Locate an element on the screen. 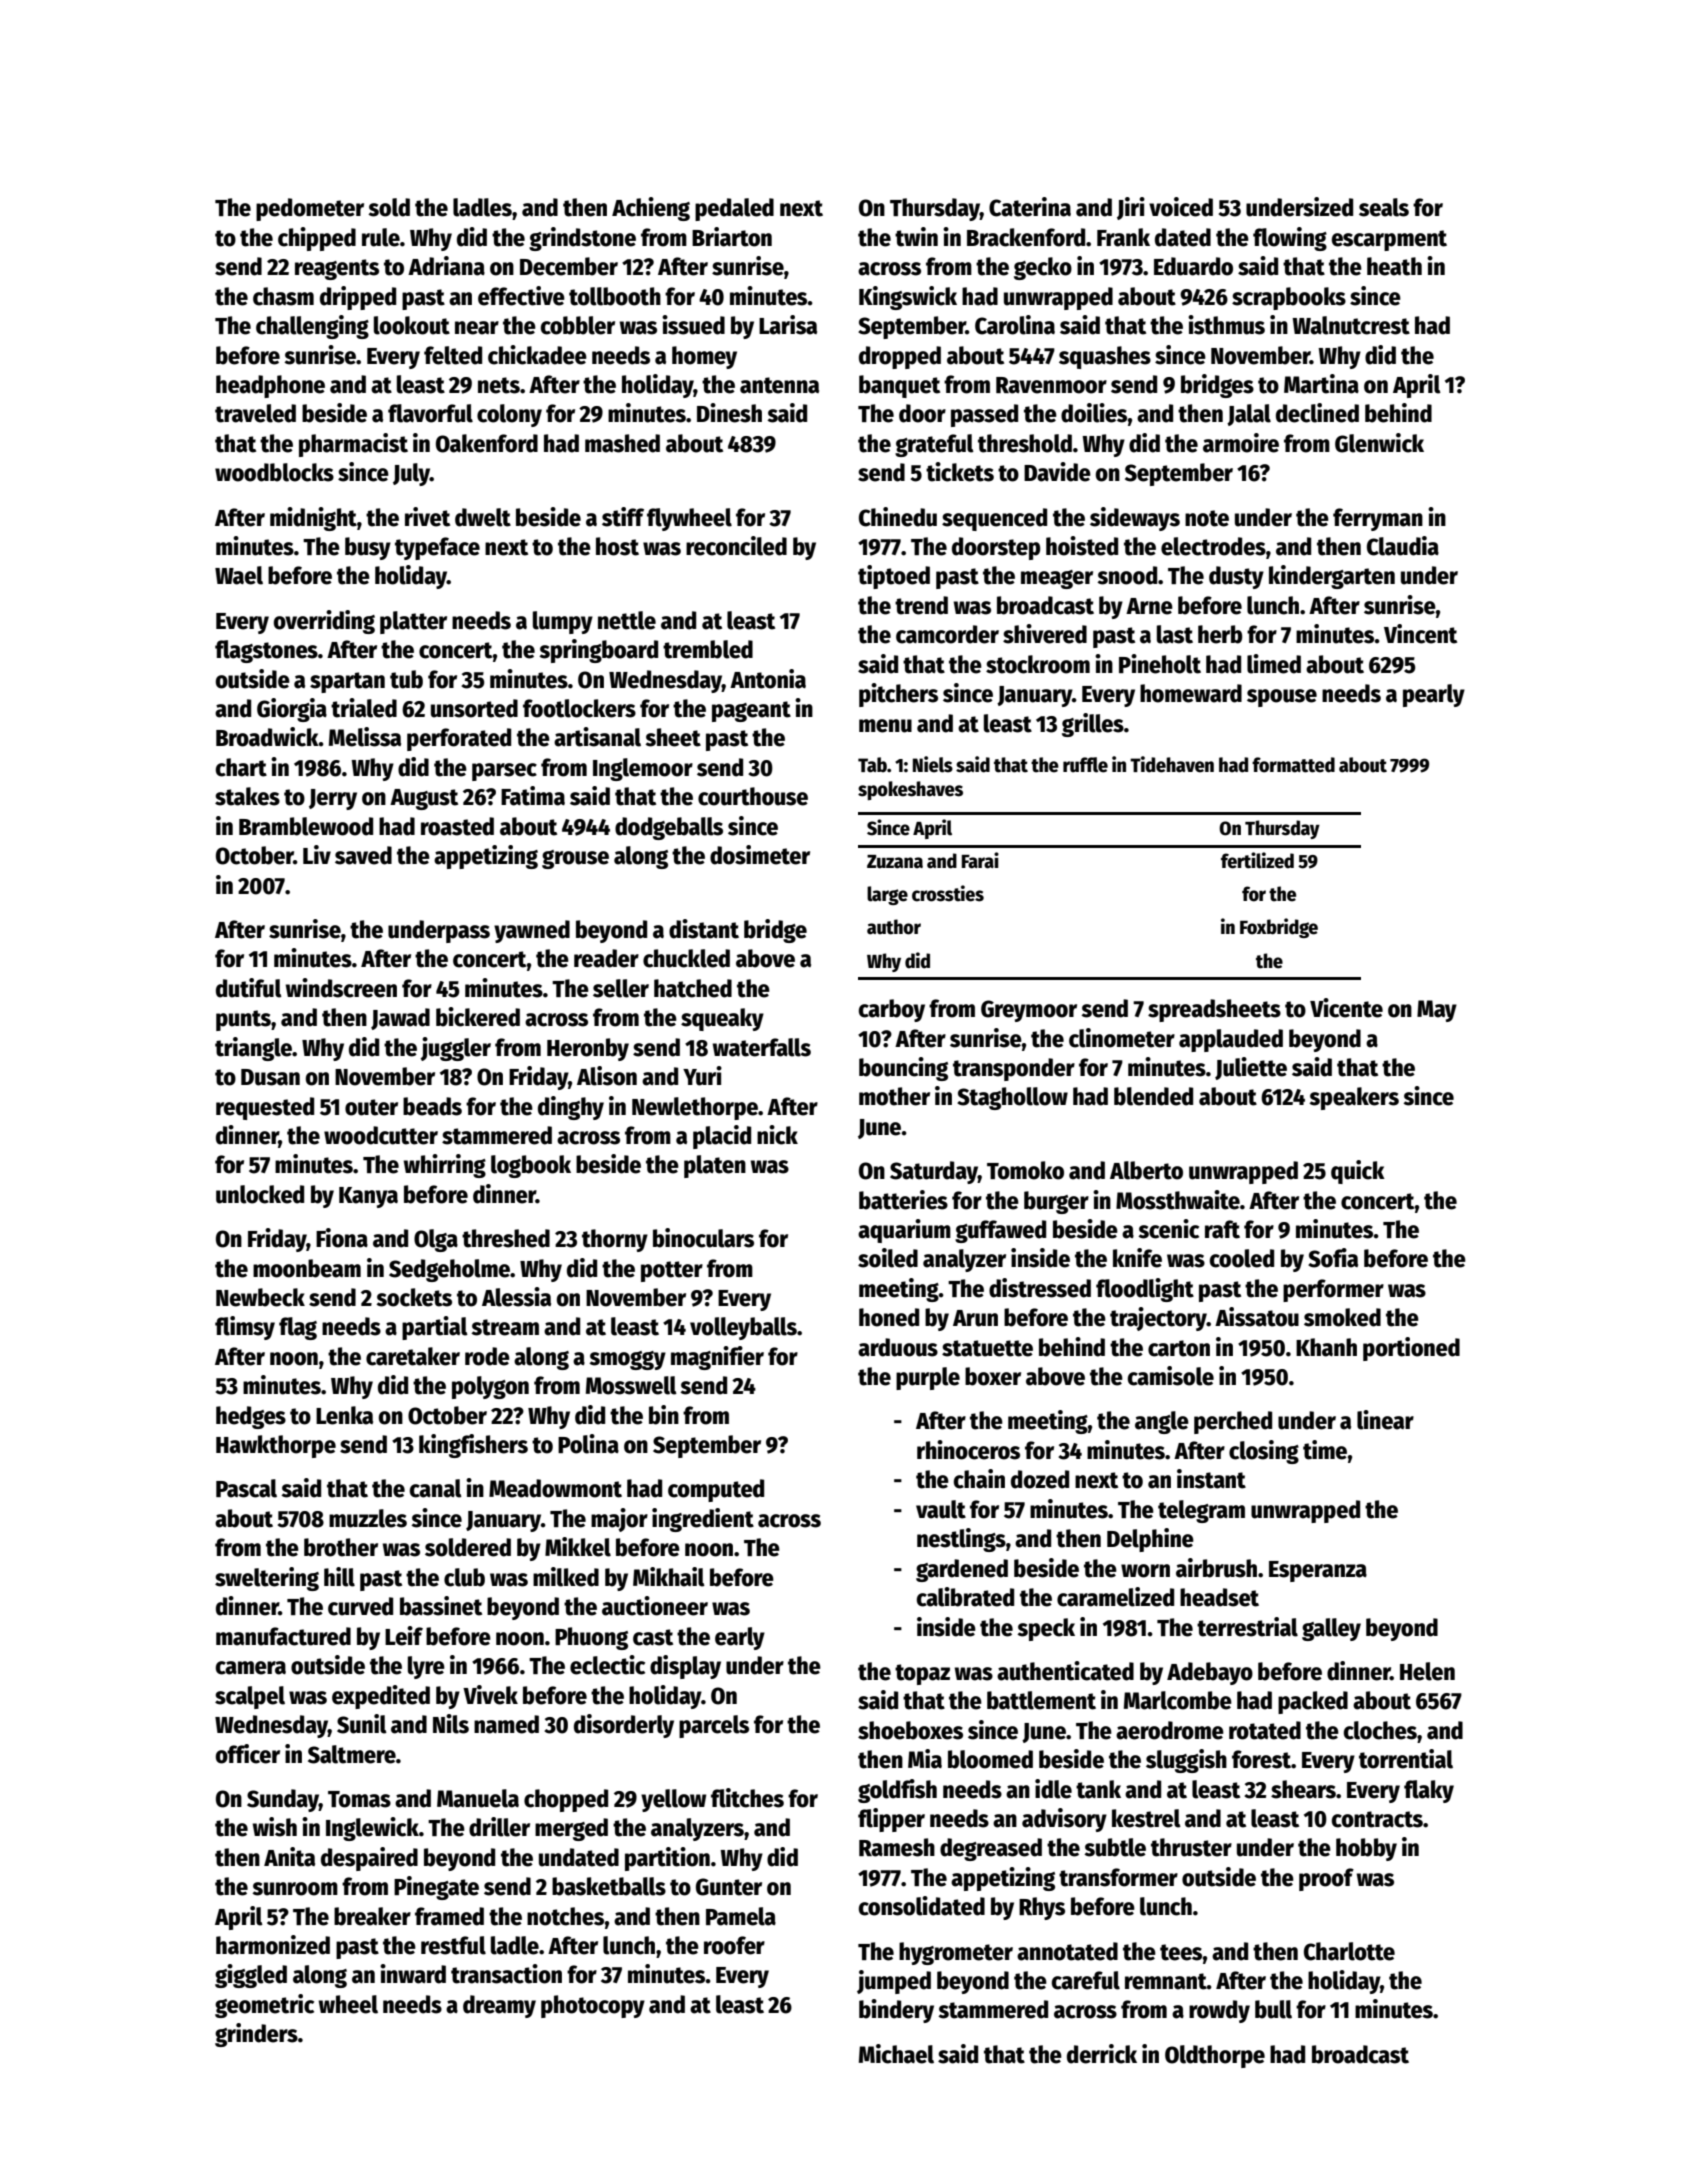  pageant is located at coordinates (751, 711).
